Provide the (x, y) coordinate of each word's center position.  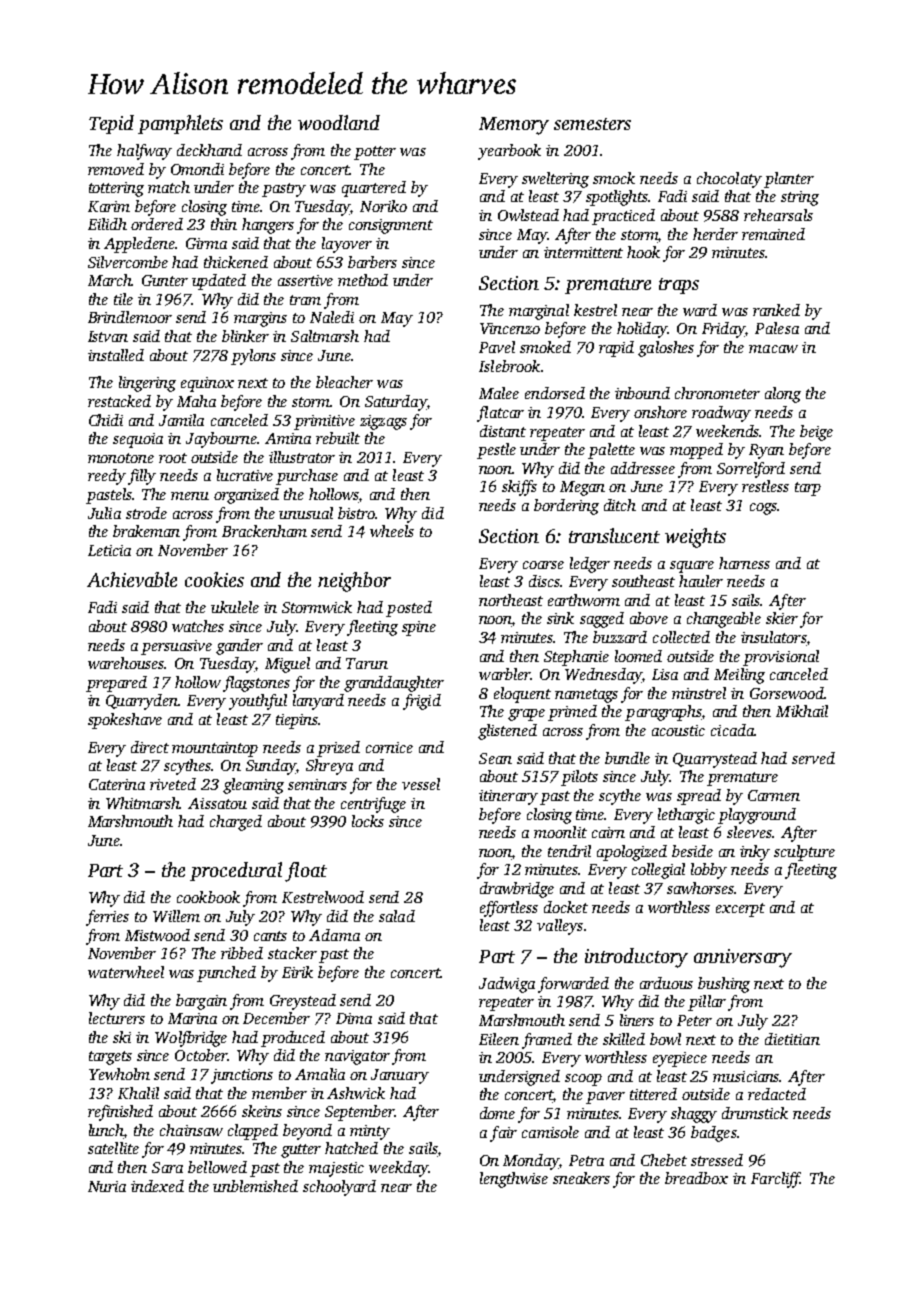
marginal (539, 312)
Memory (514, 126)
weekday (399, 1169)
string (800, 198)
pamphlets (180, 124)
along (783, 395)
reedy (107, 477)
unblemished (255, 1186)
